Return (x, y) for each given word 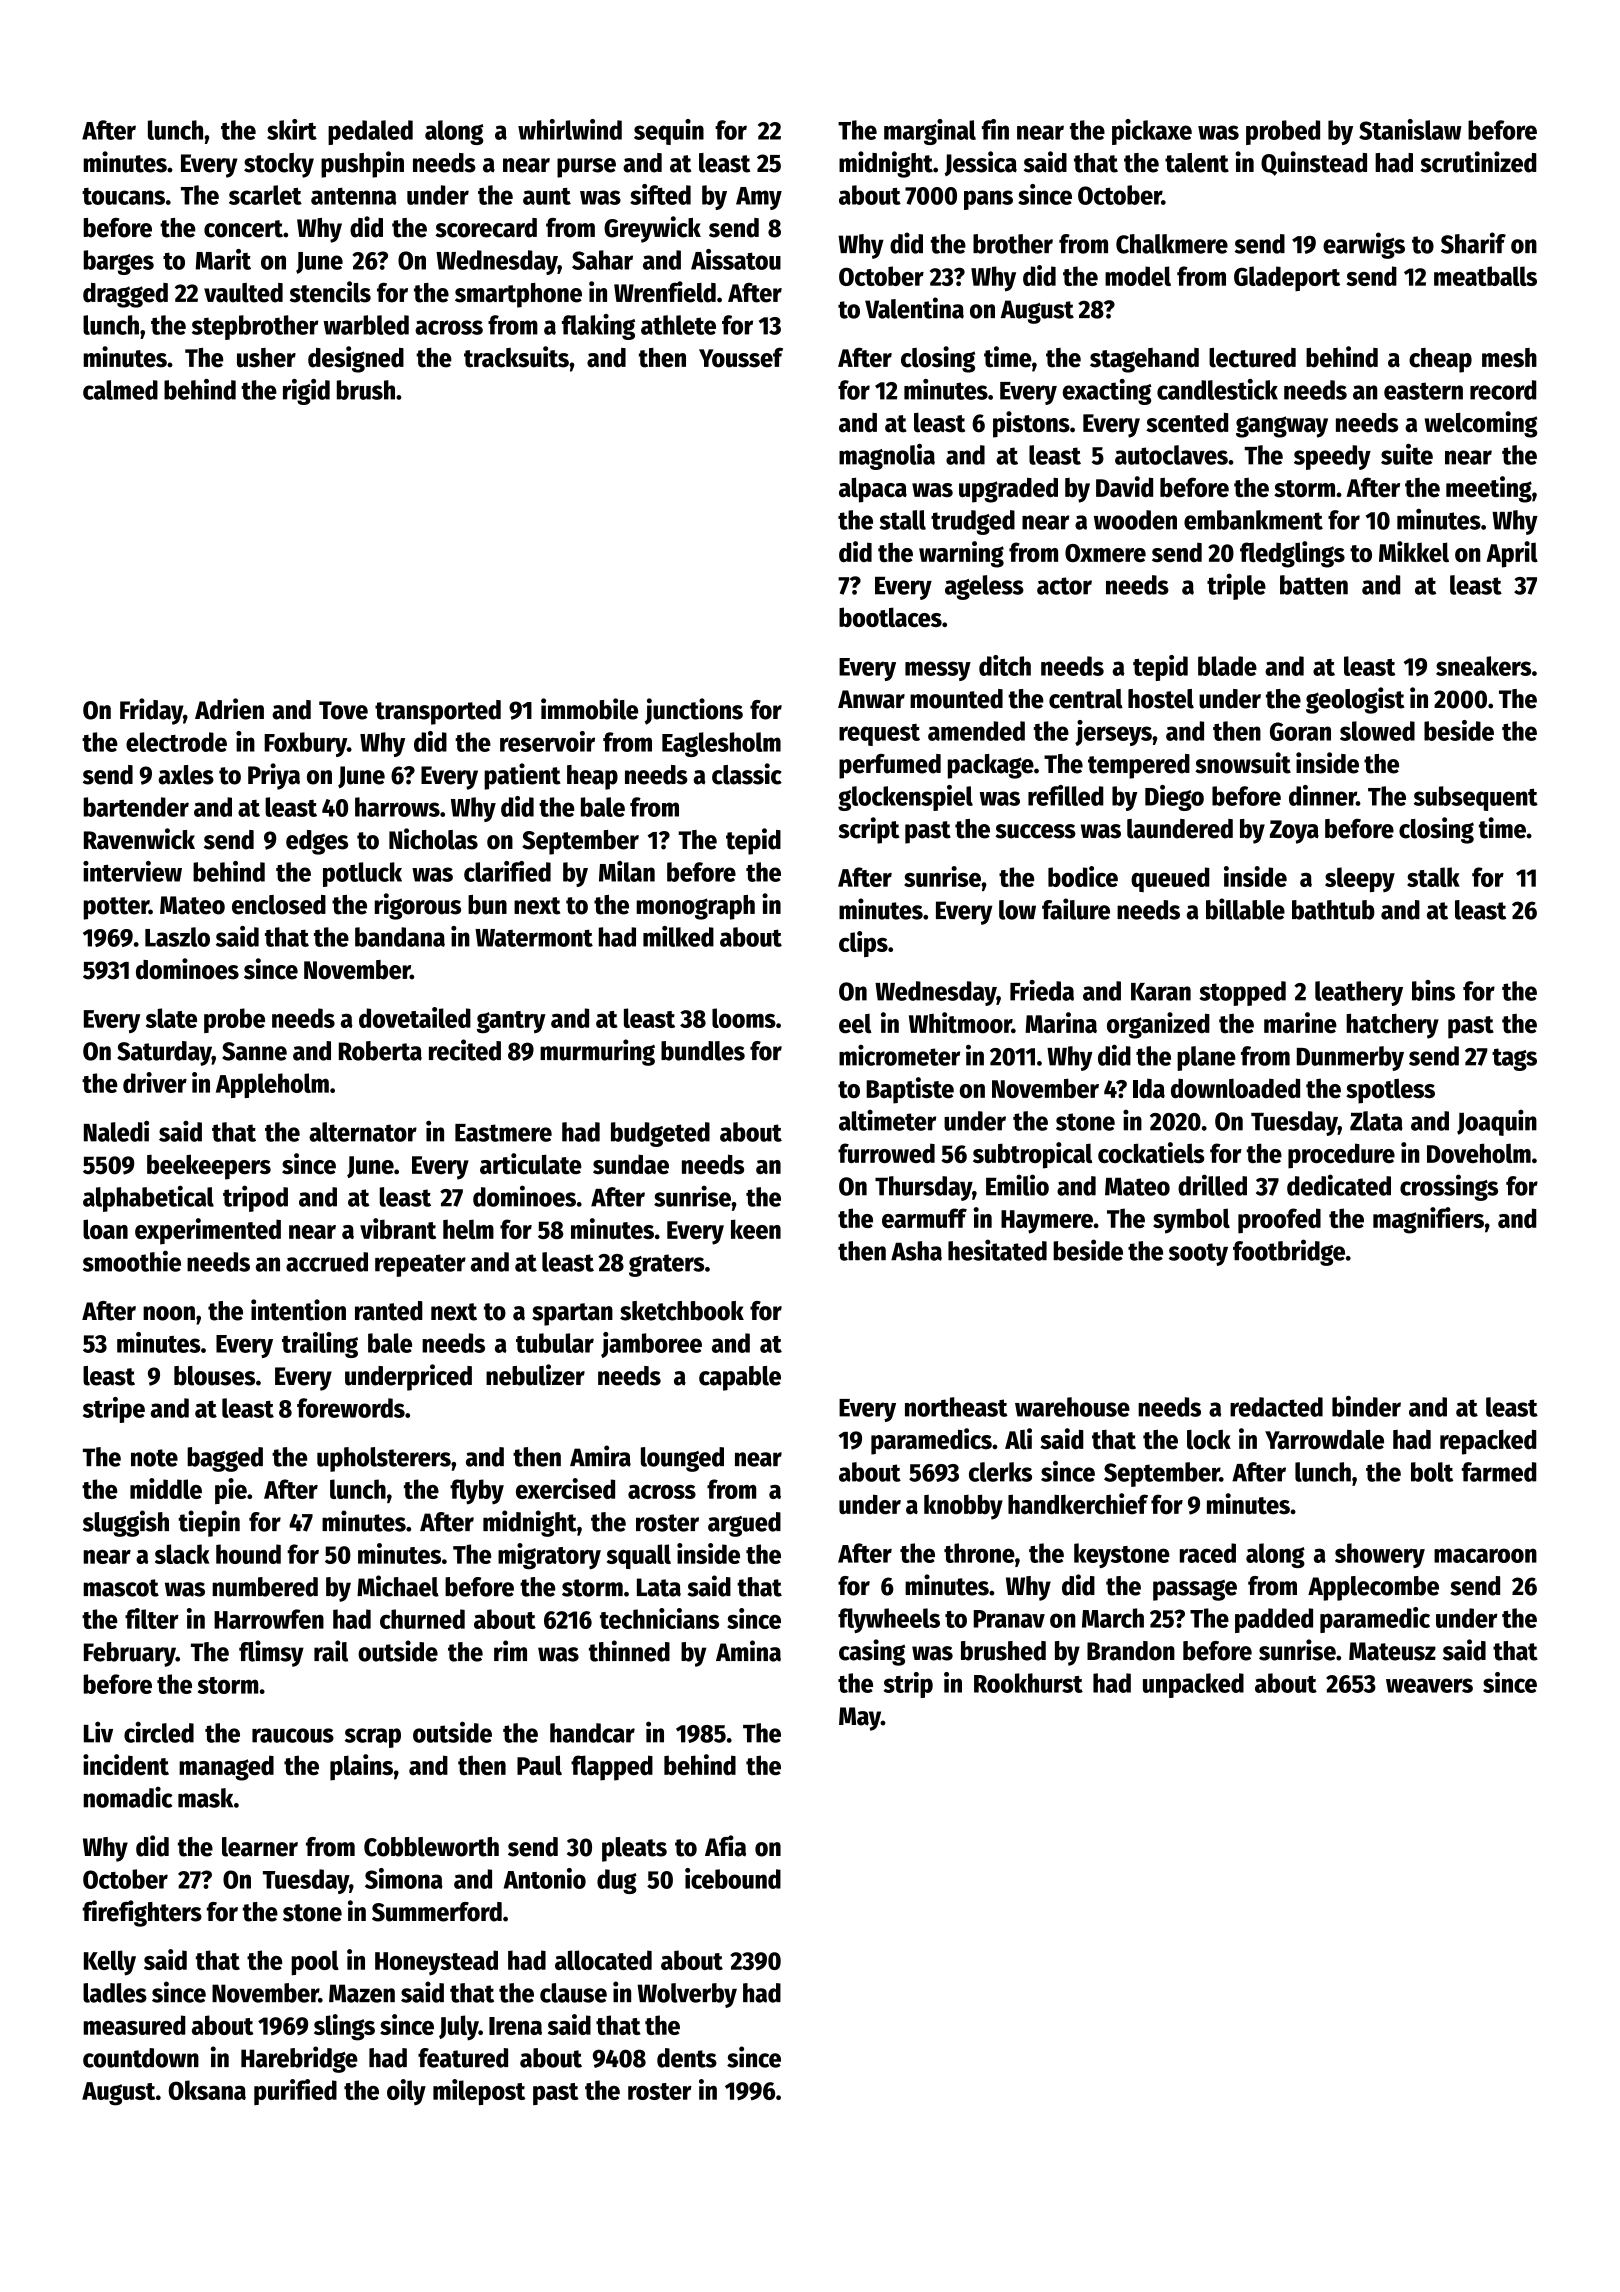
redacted (1276, 1407)
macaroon (1485, 1555)
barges (119, 262)
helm (468, 1229)
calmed (120, 390)
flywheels (889, 1620)
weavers (1429, 1685)
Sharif (1473, 243)
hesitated (997, 1250)
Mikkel (1414, 551)
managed (226, 1768)
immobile (589, 709)
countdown (141, 2058)
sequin (669, 132)
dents (687, 2058)
